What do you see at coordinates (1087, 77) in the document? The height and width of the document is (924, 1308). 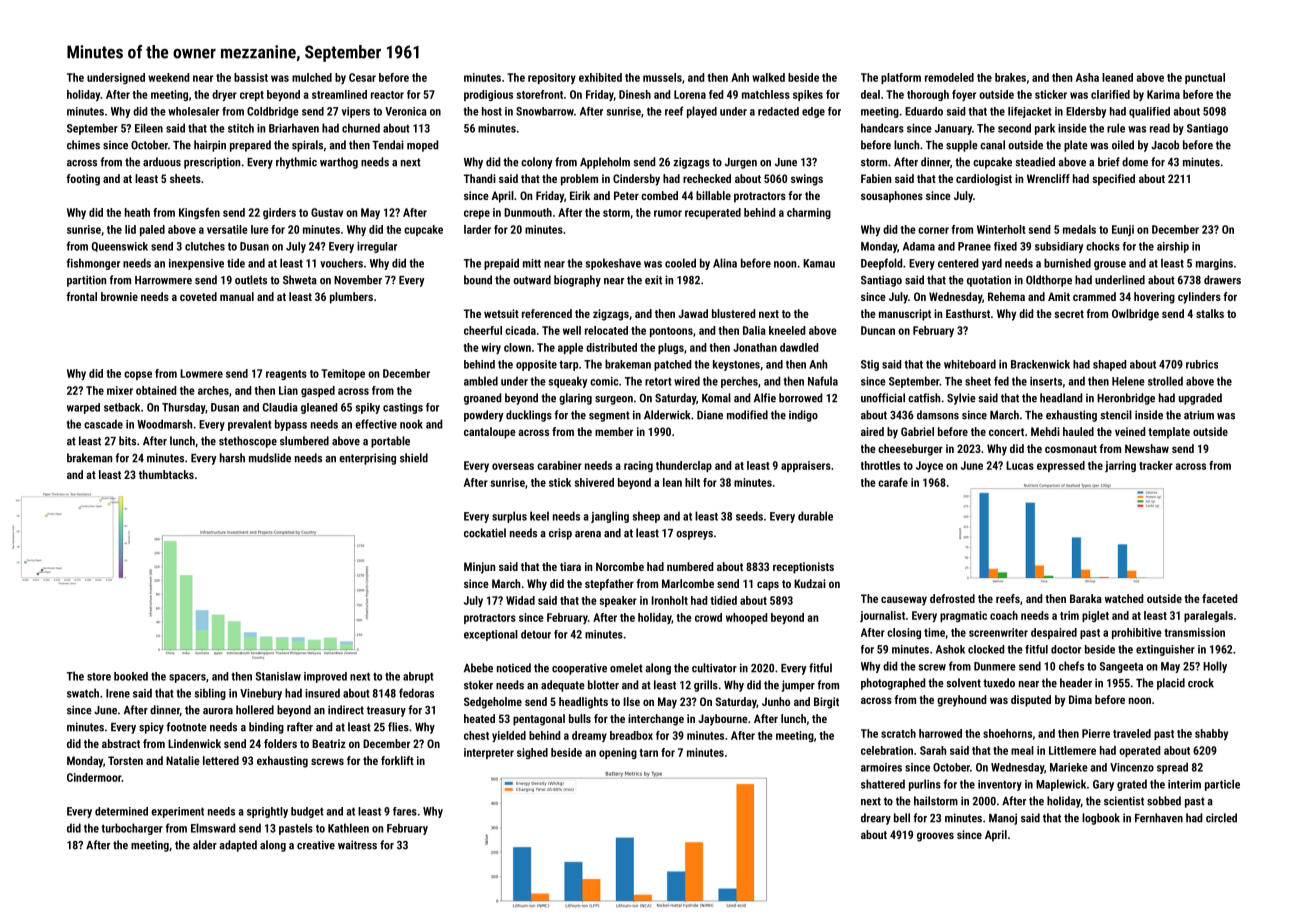 I see `Asha` at bounding box center [1087, 77].
